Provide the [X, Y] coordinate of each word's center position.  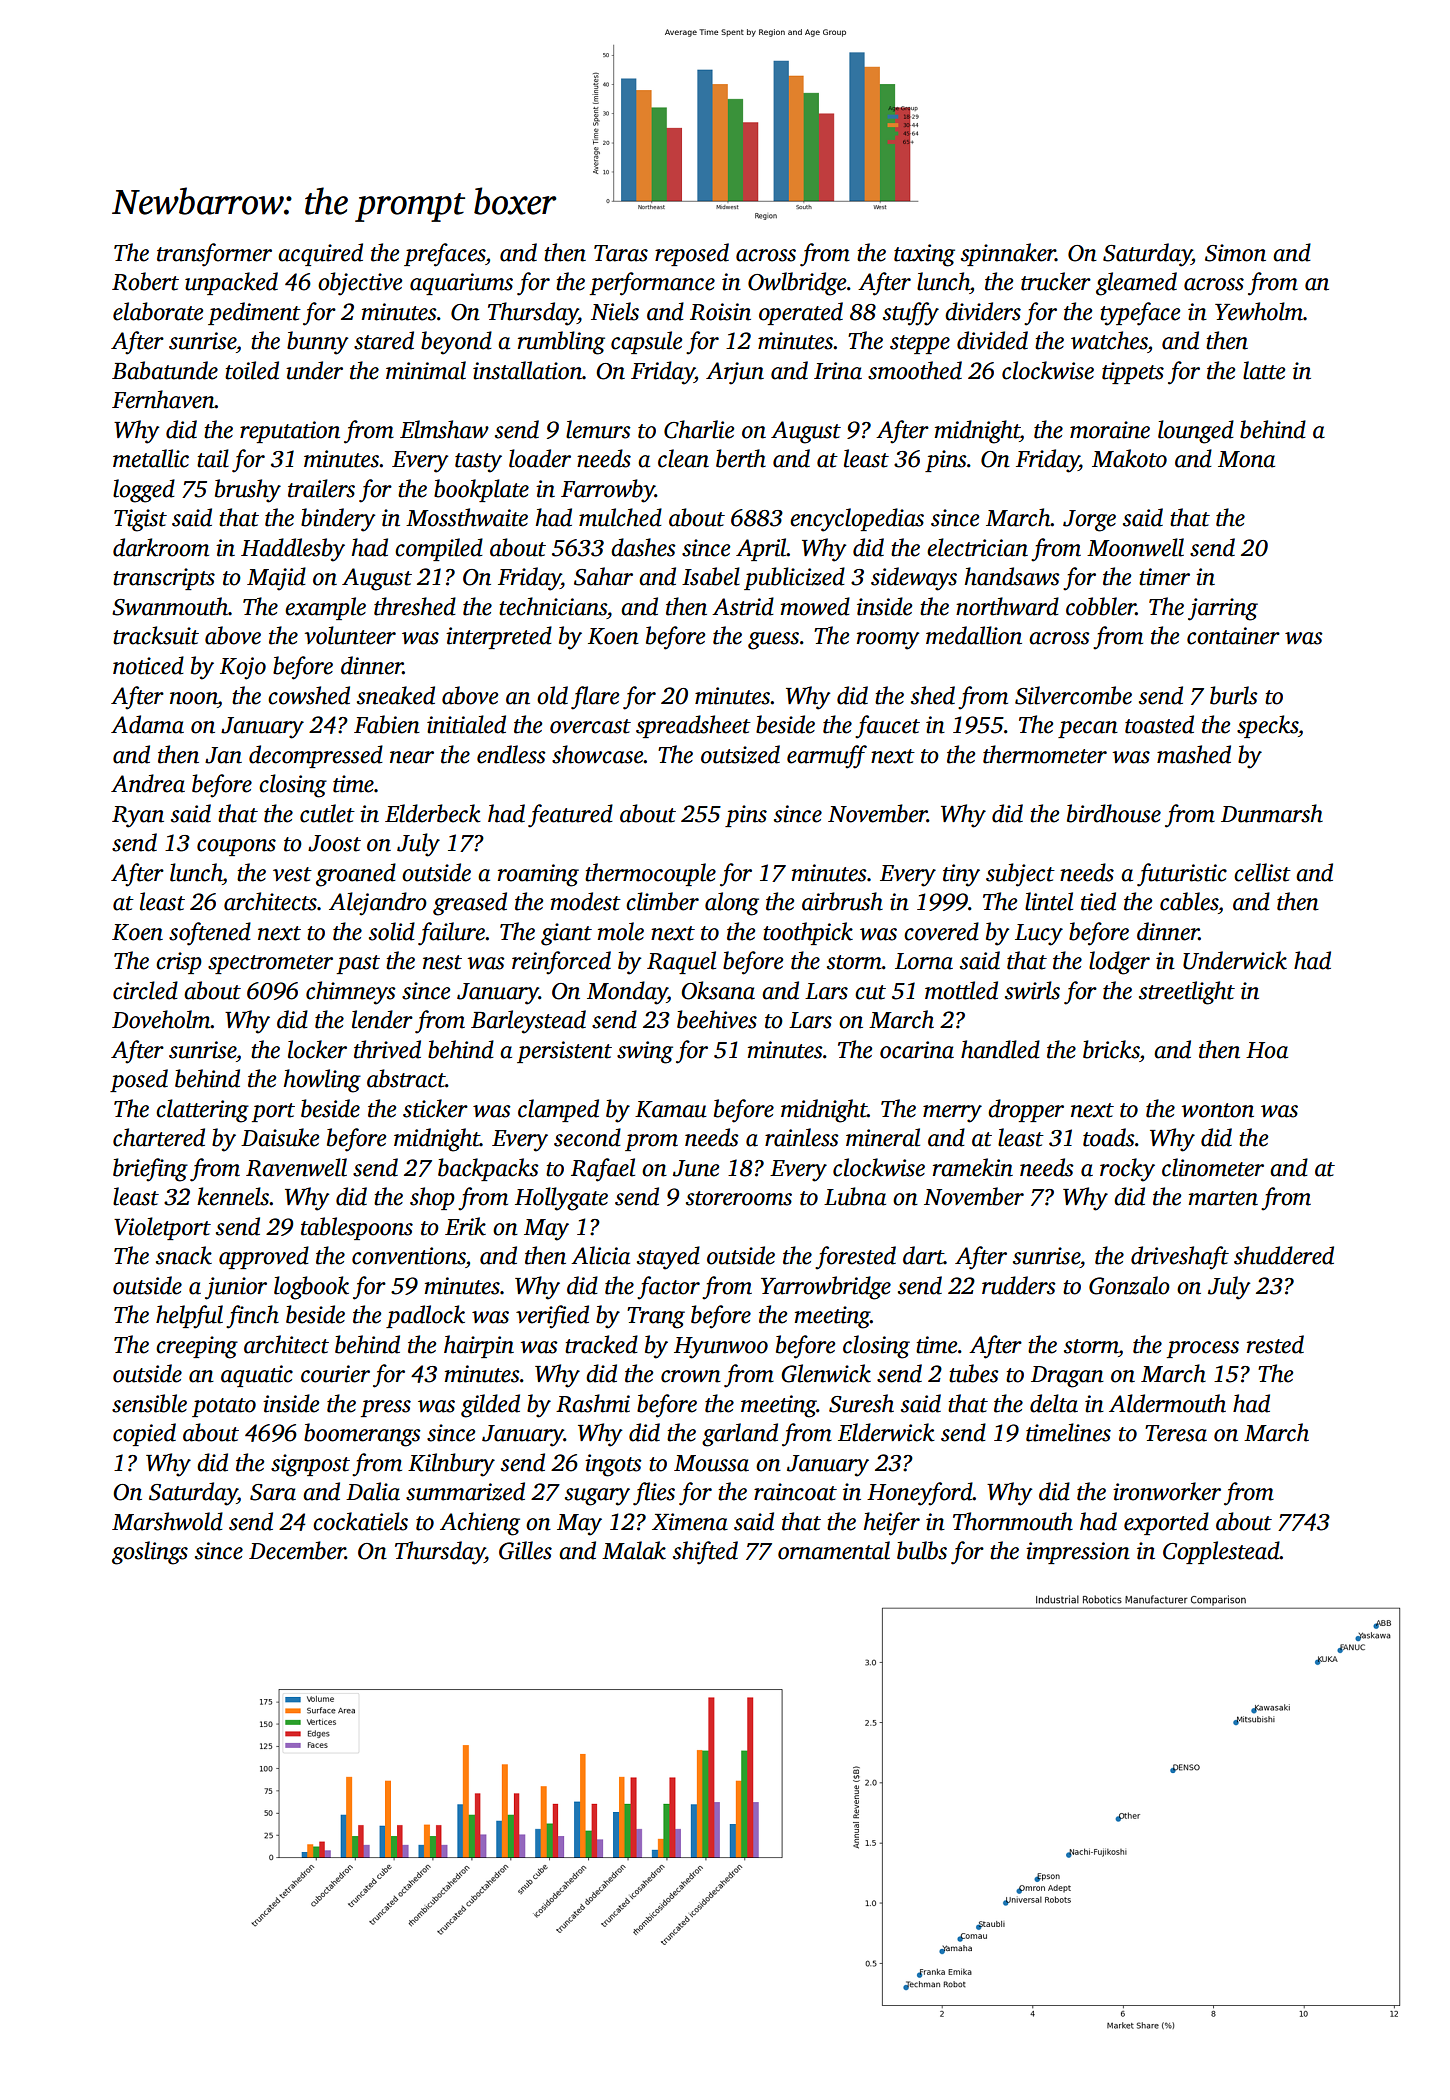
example [325, 608]
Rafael [603, 1170]
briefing [150, 1170]
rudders [1019, 1285]
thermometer [1045, 754]
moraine [1110, 430]
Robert [145, 281]
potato [224, 1407]
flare [595, 698]
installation [527, 370]
